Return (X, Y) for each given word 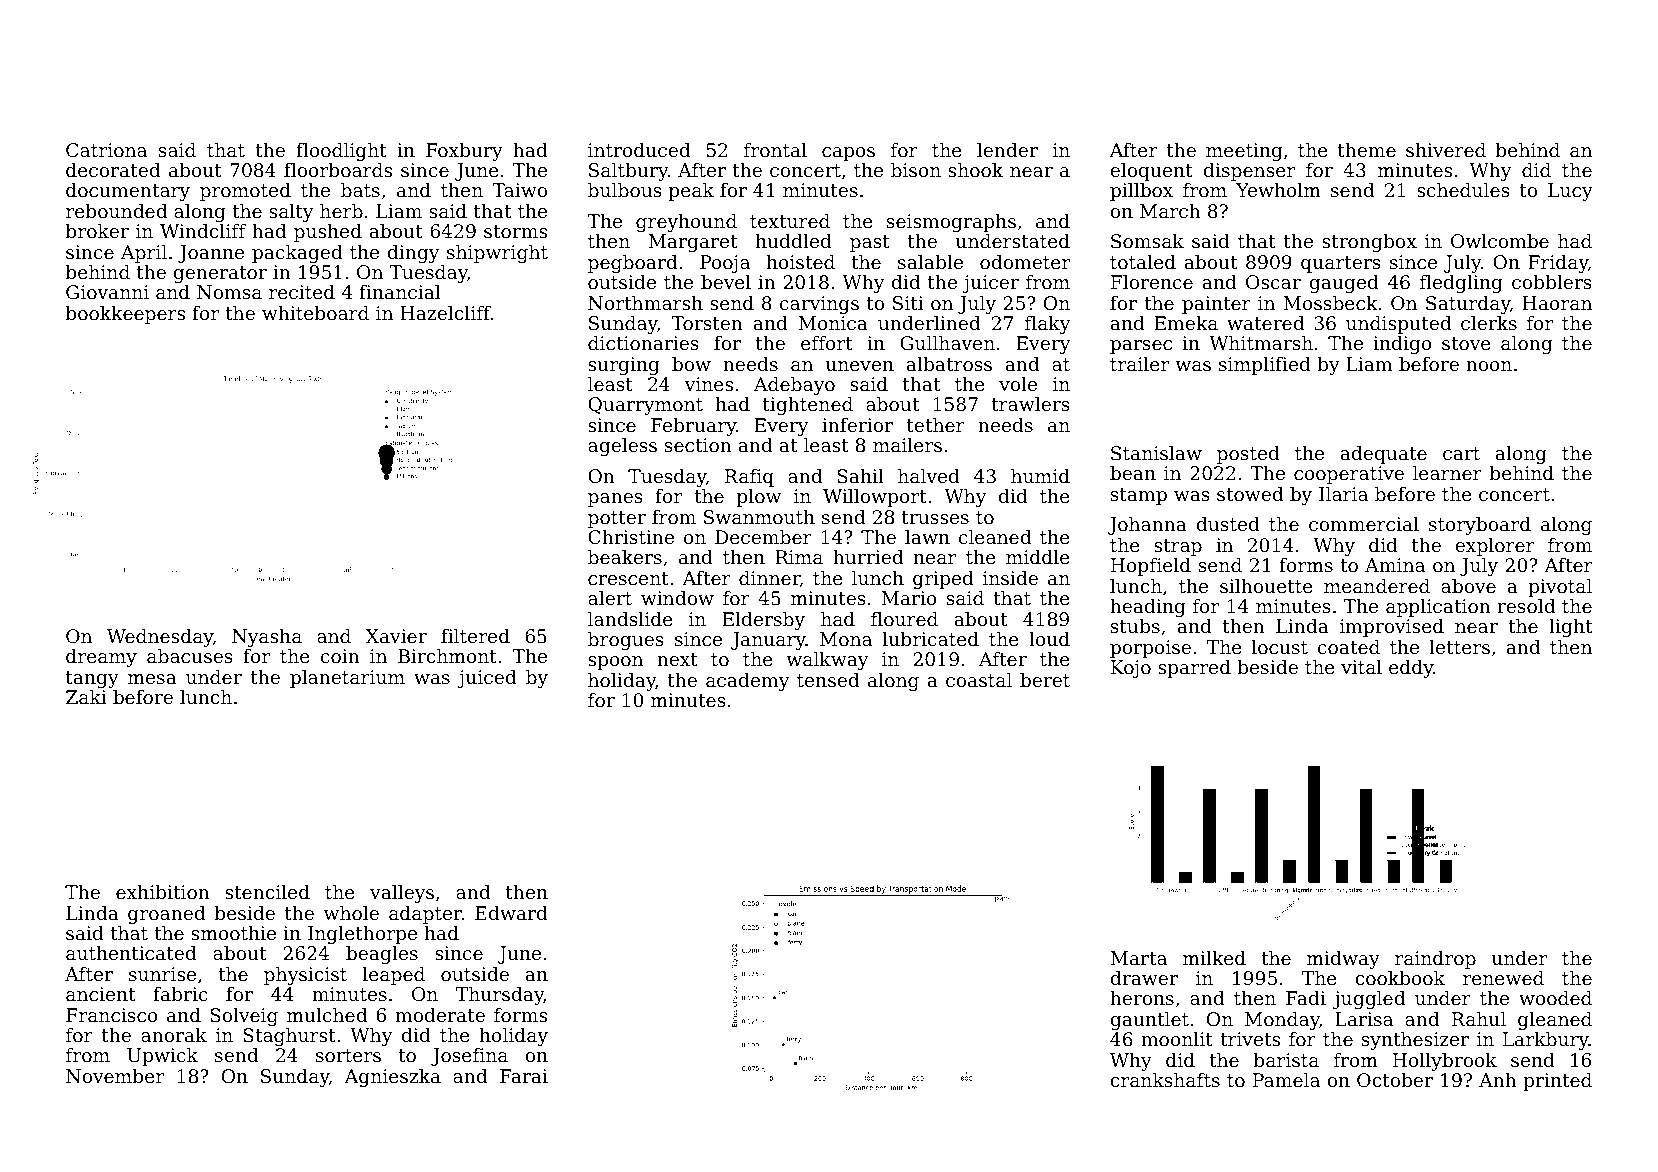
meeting (1244, 152)
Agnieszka (392, 1078)
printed (1557, 1082)
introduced (639, 150)
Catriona (106, 150)
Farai (524, 1076)
